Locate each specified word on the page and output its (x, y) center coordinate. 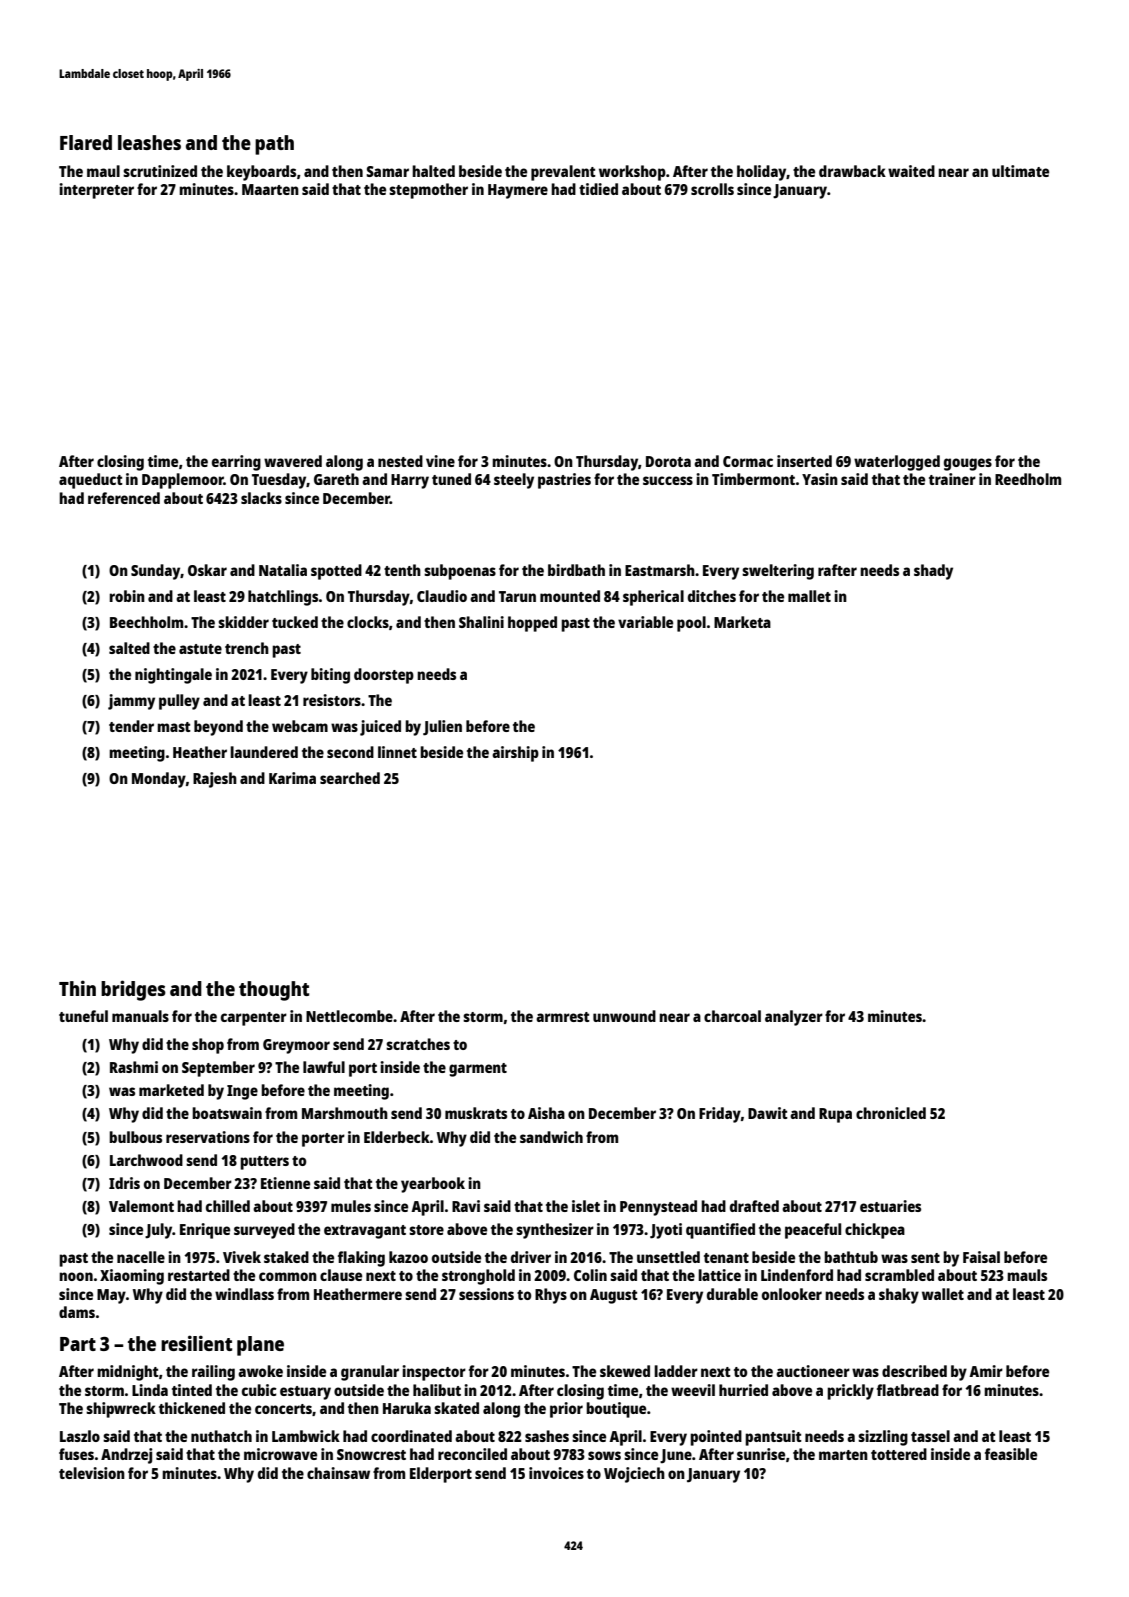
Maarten (270, 189)
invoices (556, 1473)
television (92, 1473)
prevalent (563, 173)
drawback (852, 171)
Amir (986, 1371)
